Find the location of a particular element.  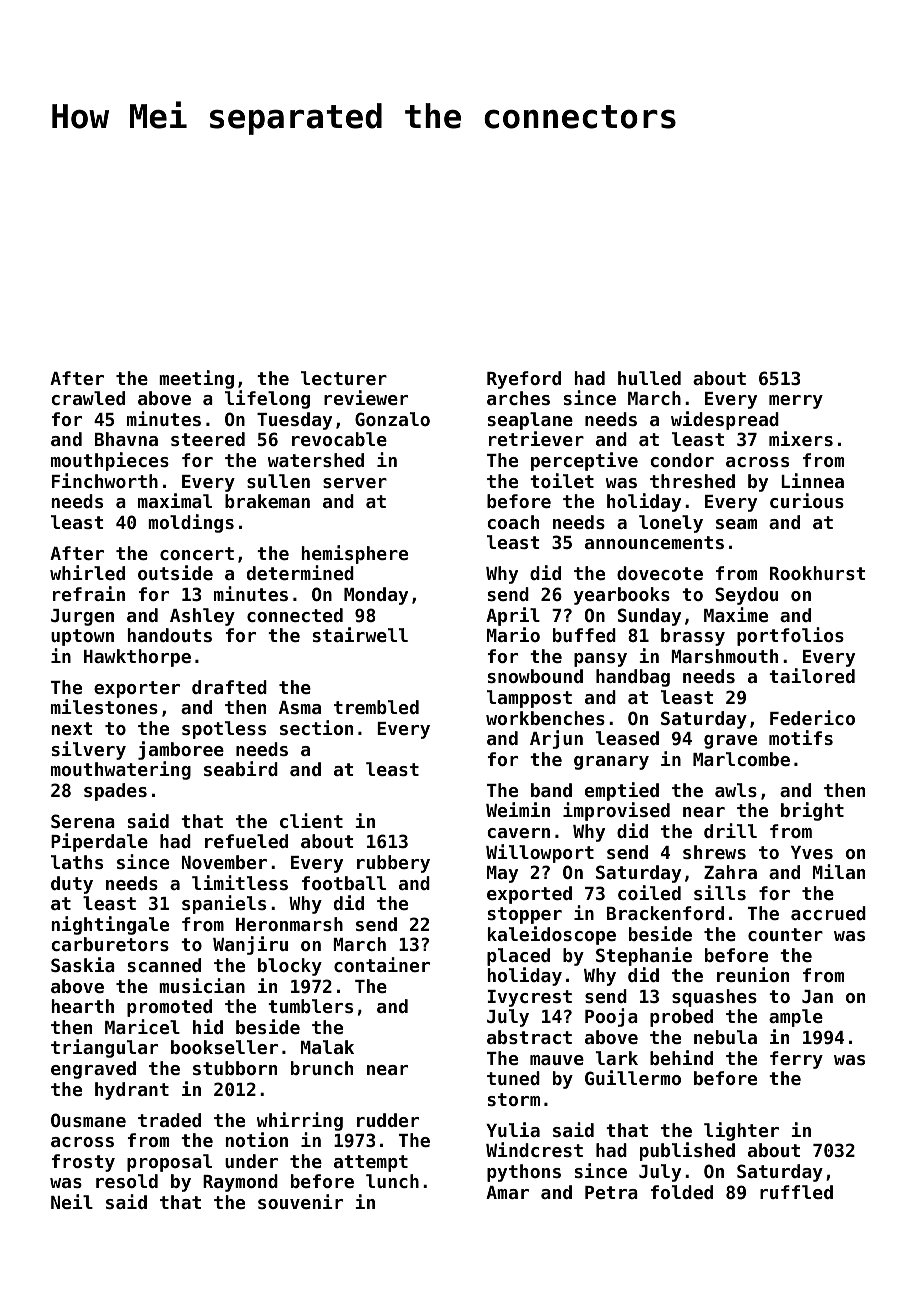

stairwell is located at coordinates (360, 634).
